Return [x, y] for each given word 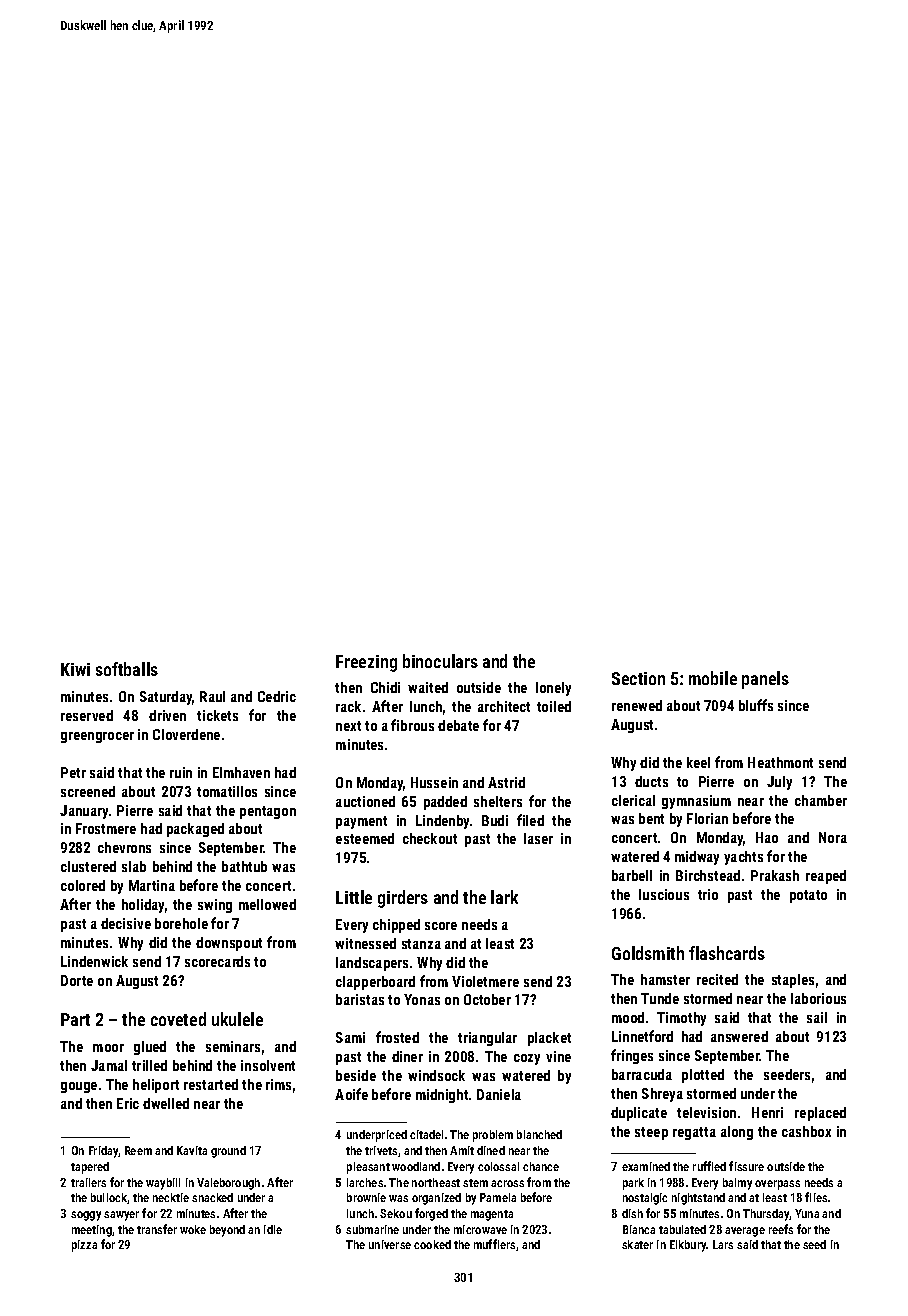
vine [558, 1056]
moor [108, 1048]
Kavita [192, 1150]
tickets [217, 715]
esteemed [365, 838]
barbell [632, 875]
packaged [195, 830]
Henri [767, 1112]
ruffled [709, 1166]
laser [538, 838]
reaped [826, 877]
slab [134, 866]
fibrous [412, 725]
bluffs [756, 705]
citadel [426, 1134]
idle [273, 1229]
